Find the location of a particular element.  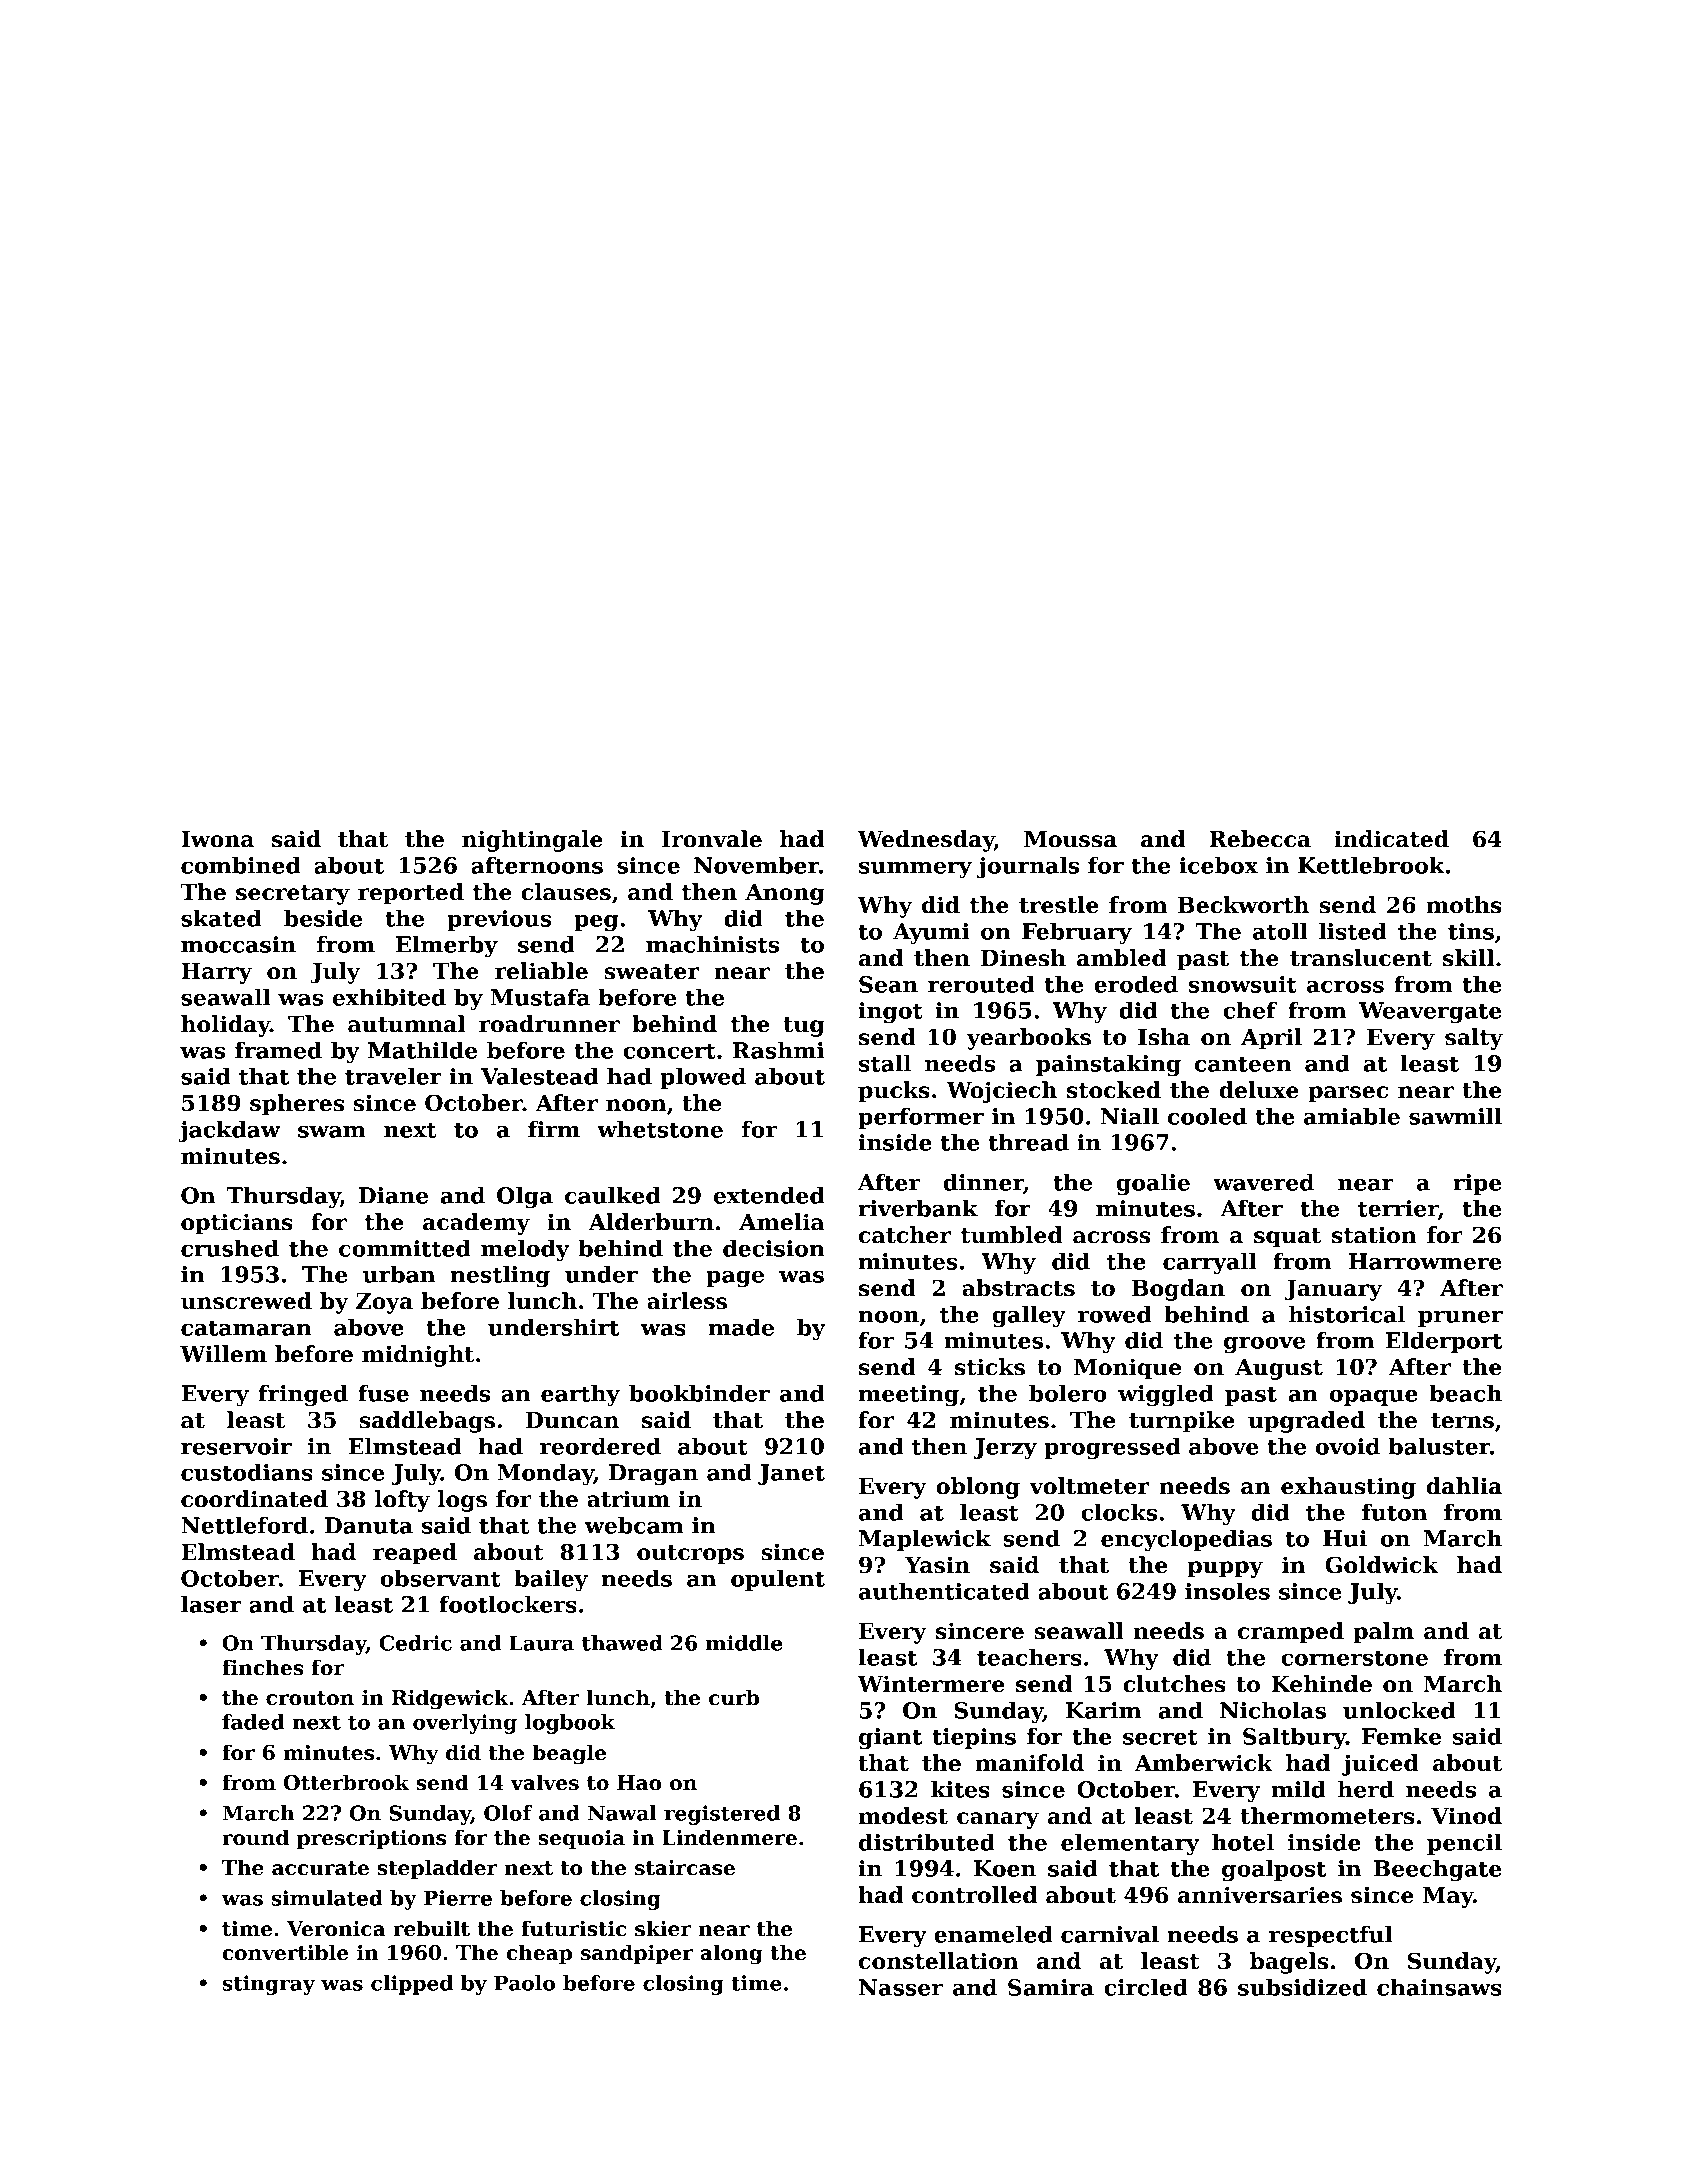

indicated is located at coordinates (1391, 839).
